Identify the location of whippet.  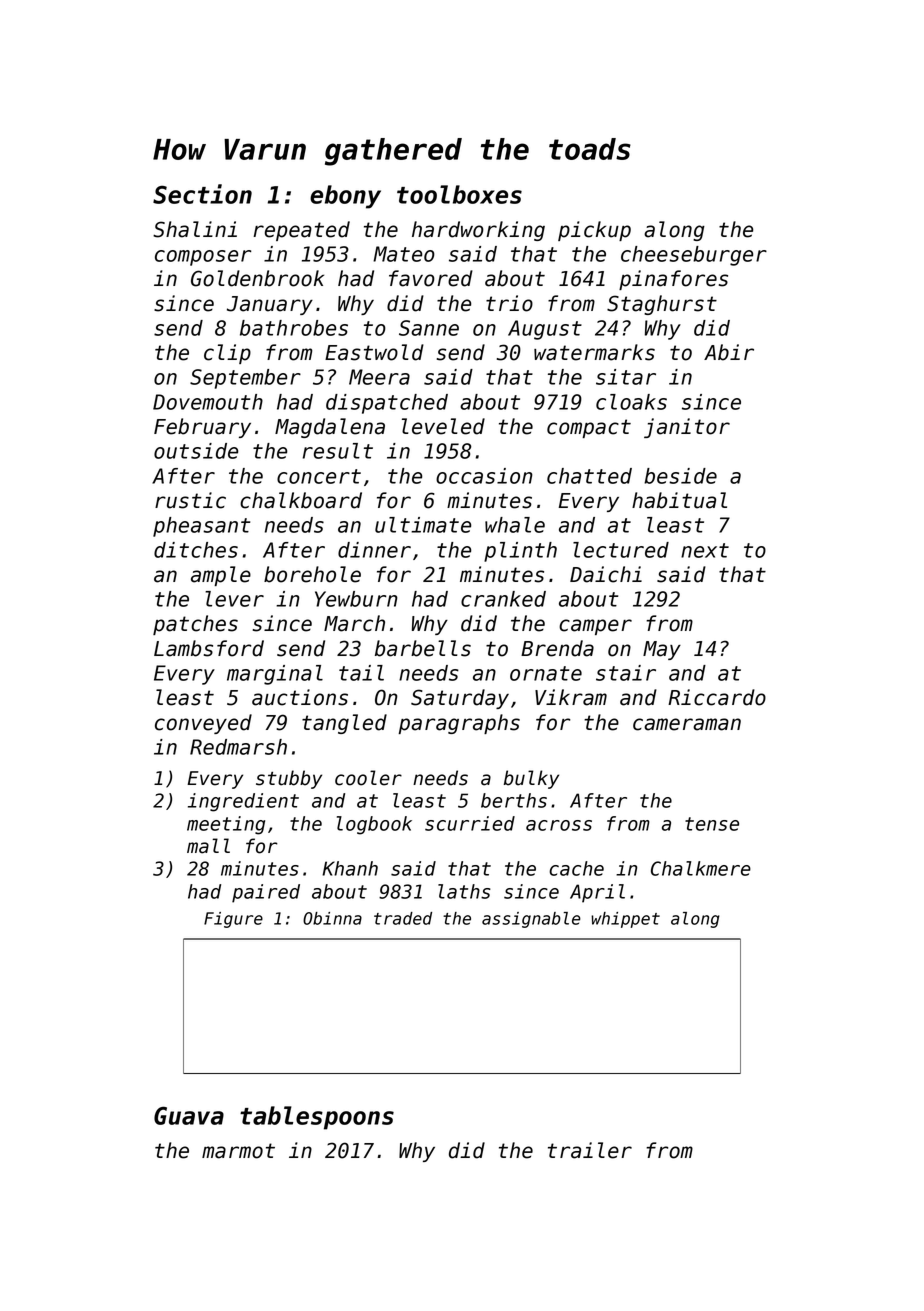
(625, 920).
